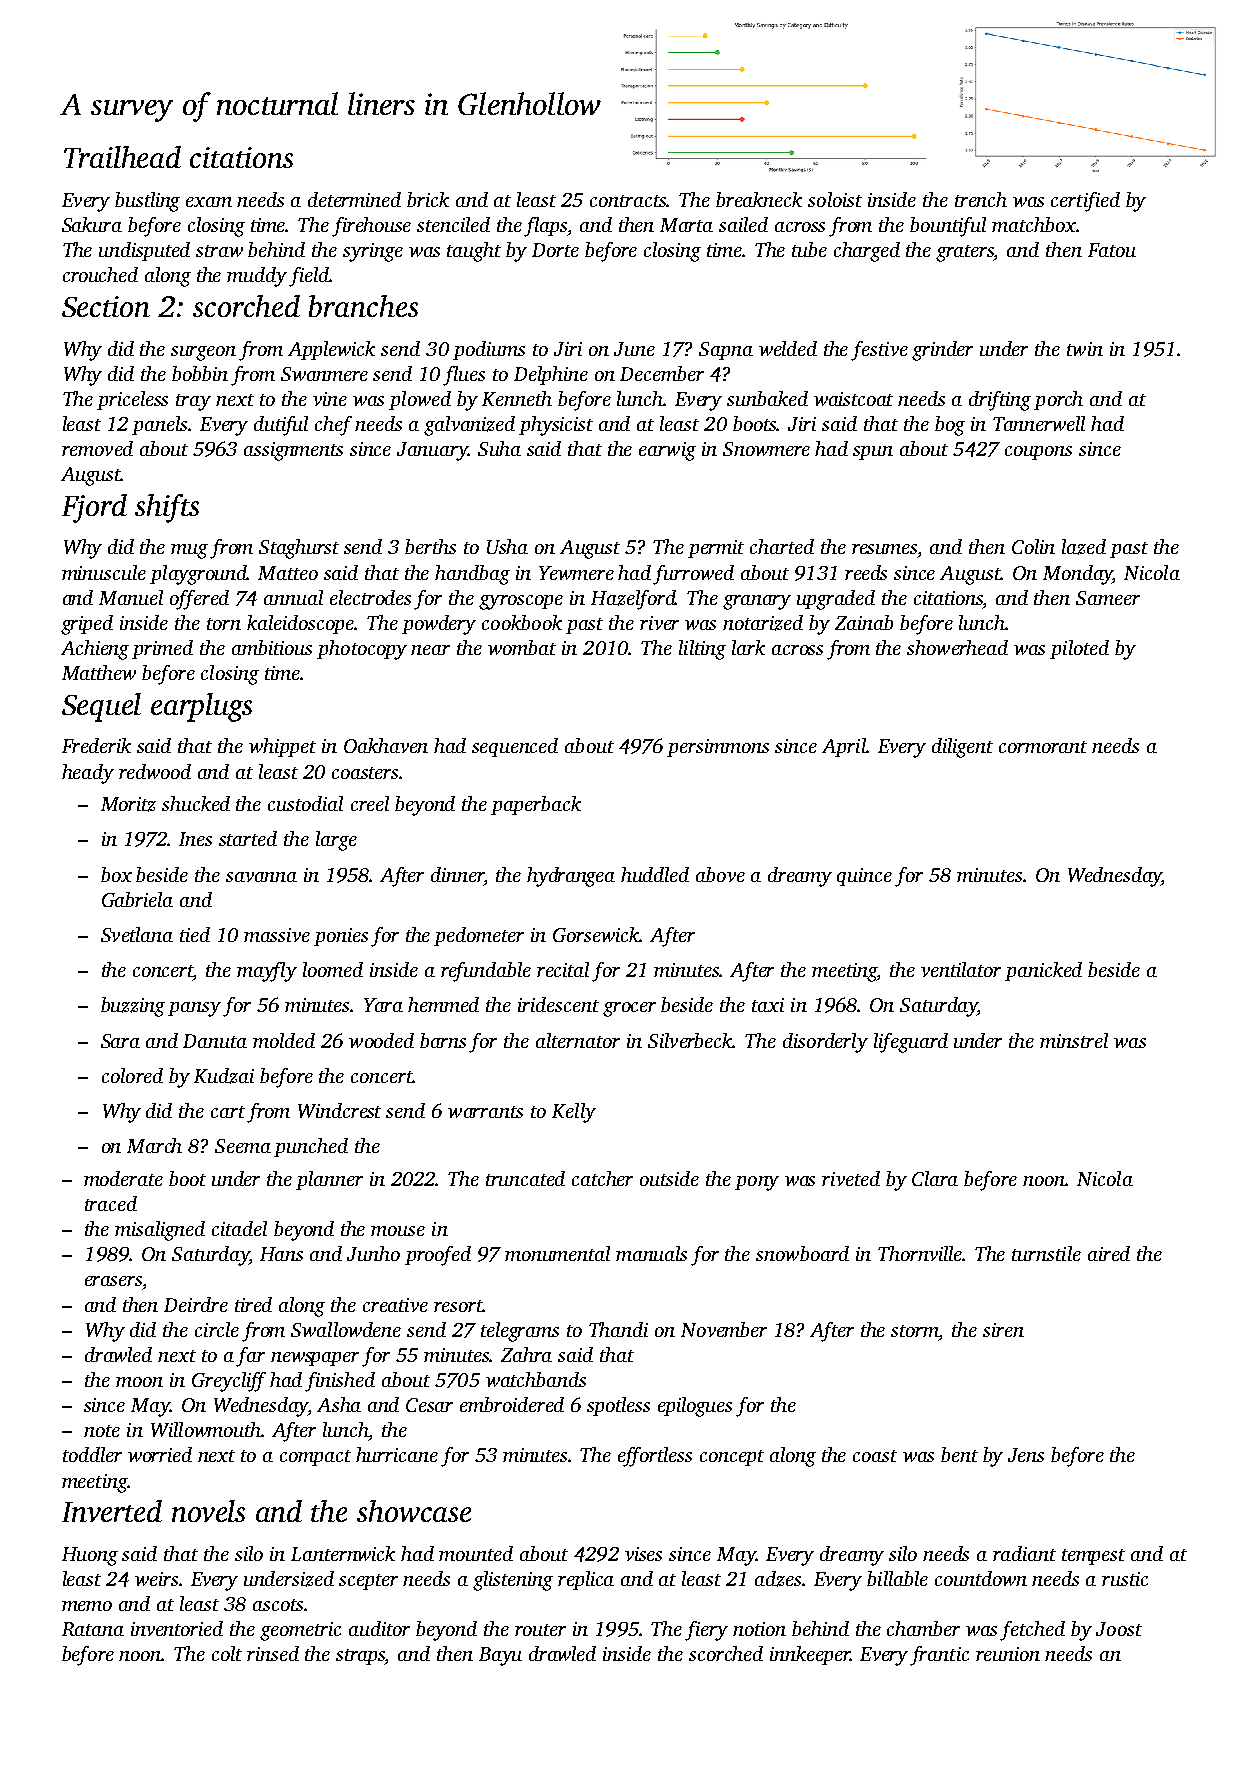 This screenshot has width=1248, height=1765. Describe the element at coordinates (1085, 202) in the screenshot. I see `certified` at that location.
